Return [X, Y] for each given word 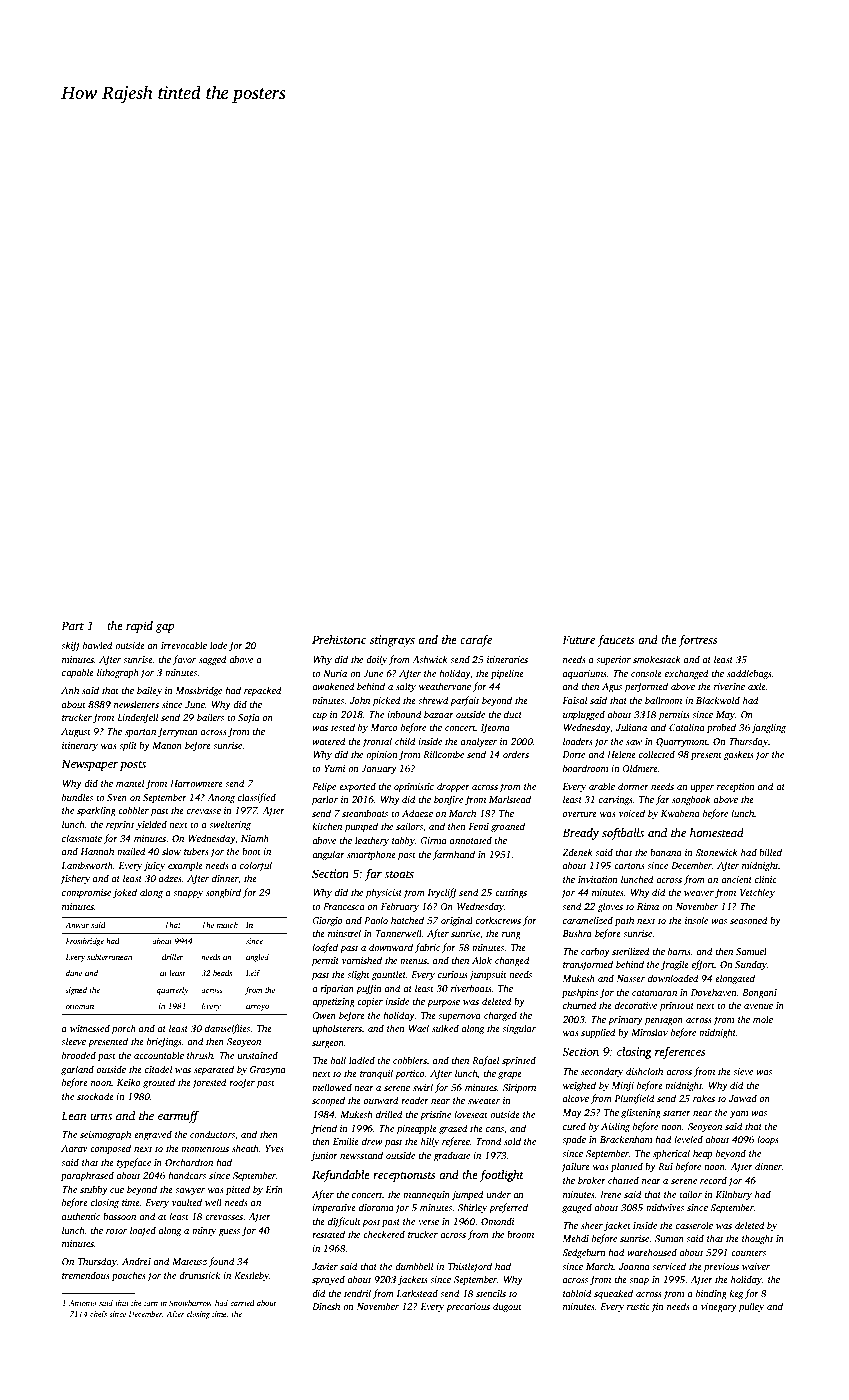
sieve [743, 1071]
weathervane [445, 686]
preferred [508, 1208]
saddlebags [749, 674]
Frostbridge [85, 942]
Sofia [249, 718]
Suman [669, 1238]
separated [214, 1070]
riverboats [471, 988]
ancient [736, 879]
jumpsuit [488, 975]
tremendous [86, 1275]
